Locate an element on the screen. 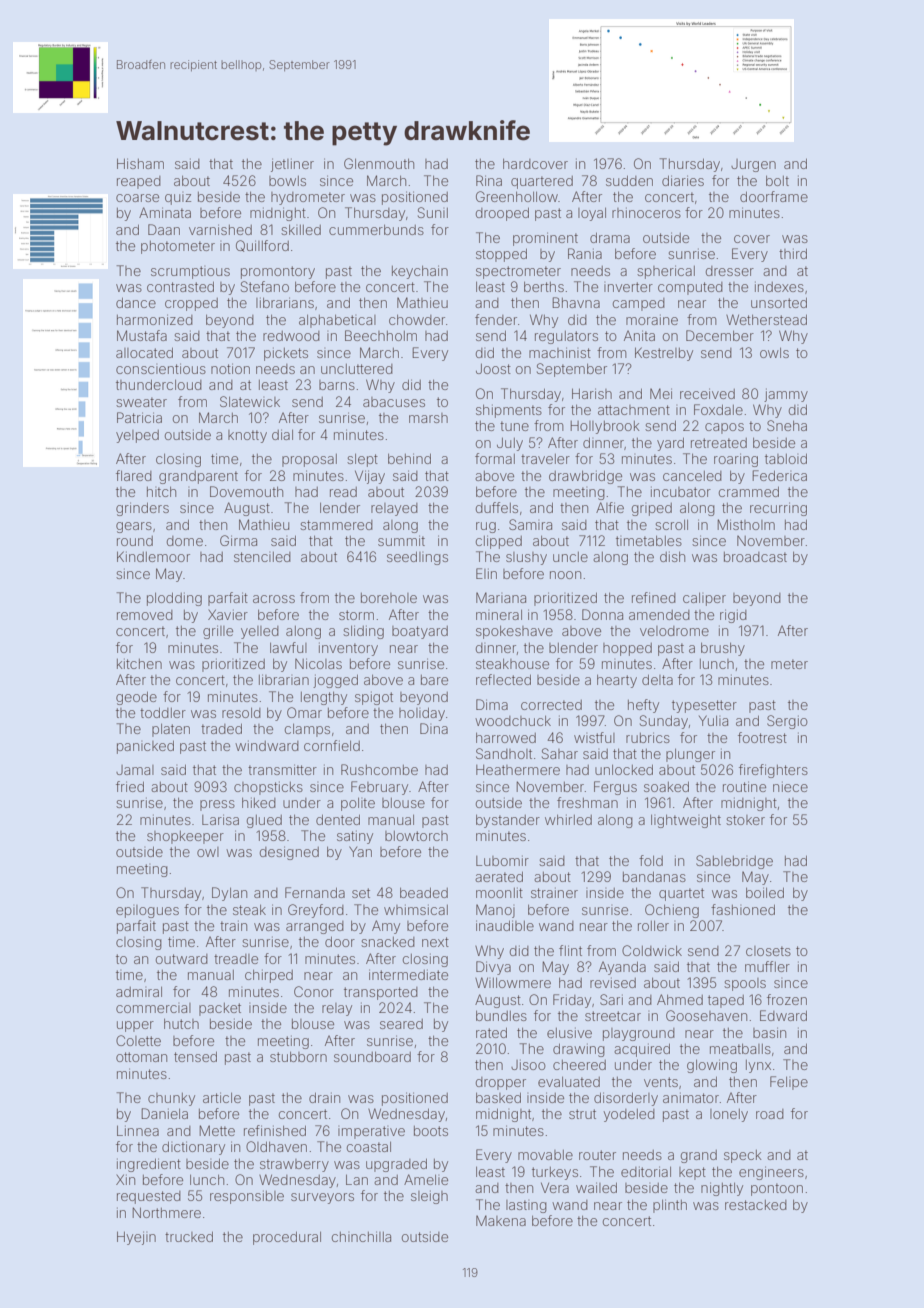 This screenshot has width=924, height=1308. quartered is located at coordinates (542, 182).
